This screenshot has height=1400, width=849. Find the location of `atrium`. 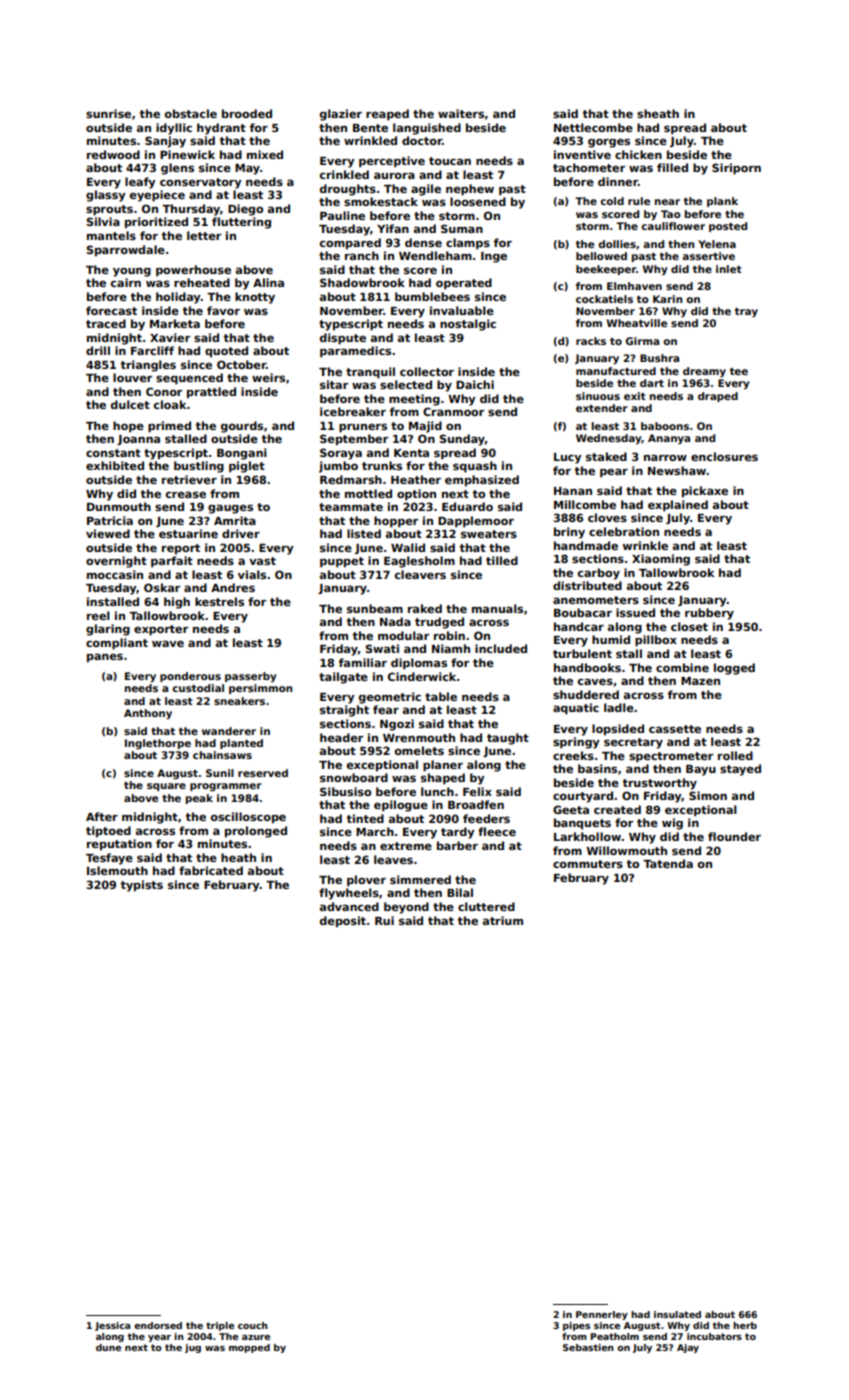

atrium is located at coordinates (503, 920).
